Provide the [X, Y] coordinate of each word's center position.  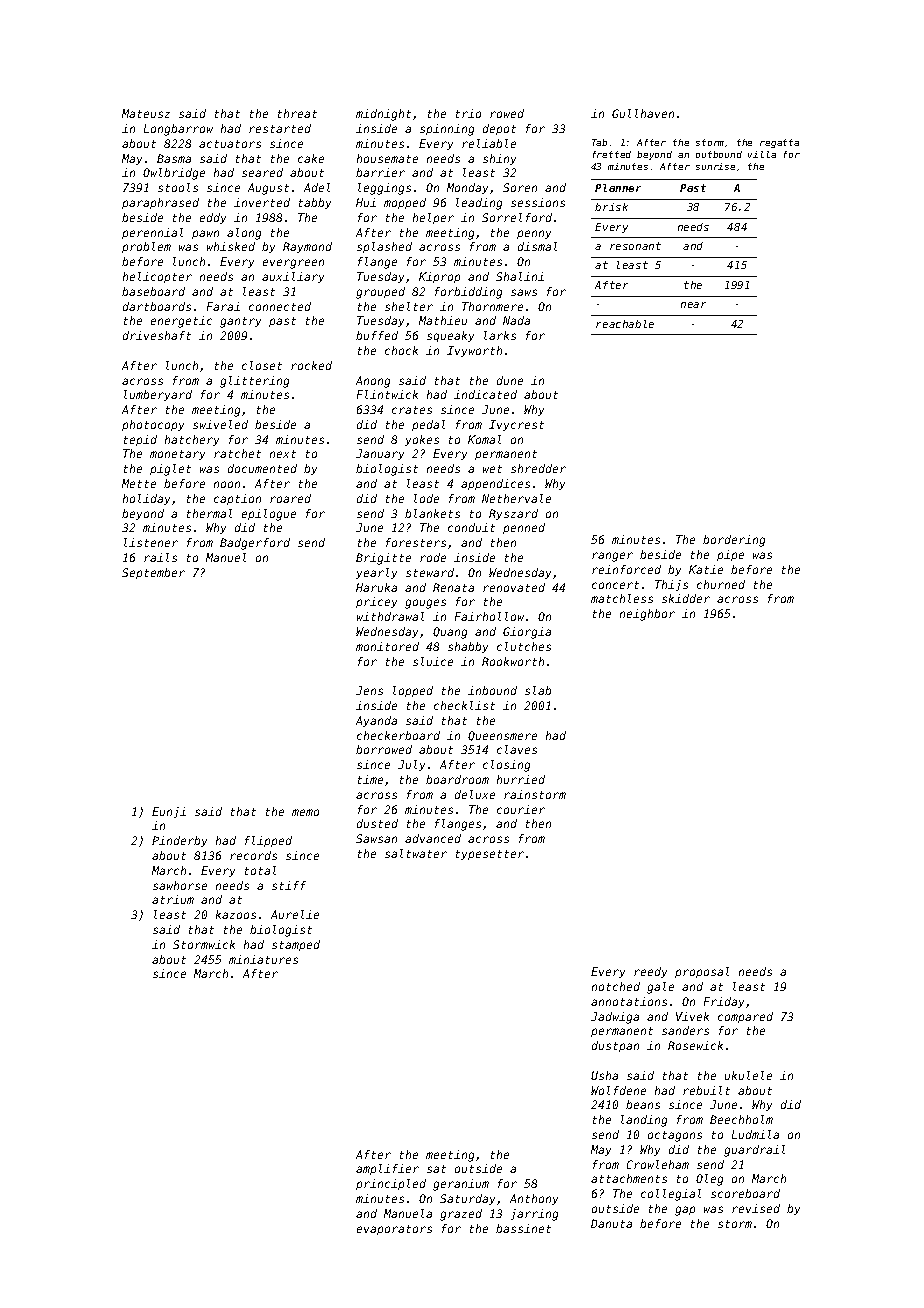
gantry [240, 322]
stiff [289, 885]
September [153, 573]
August [268, 189]
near [693, 305]
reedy [650, 972]
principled [391, 1184]
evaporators [394, 1230]
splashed [384, 247]
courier [521, 809]
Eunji [169, 812]
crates [412, 410]
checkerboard [398, 735]
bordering [734, 541]
